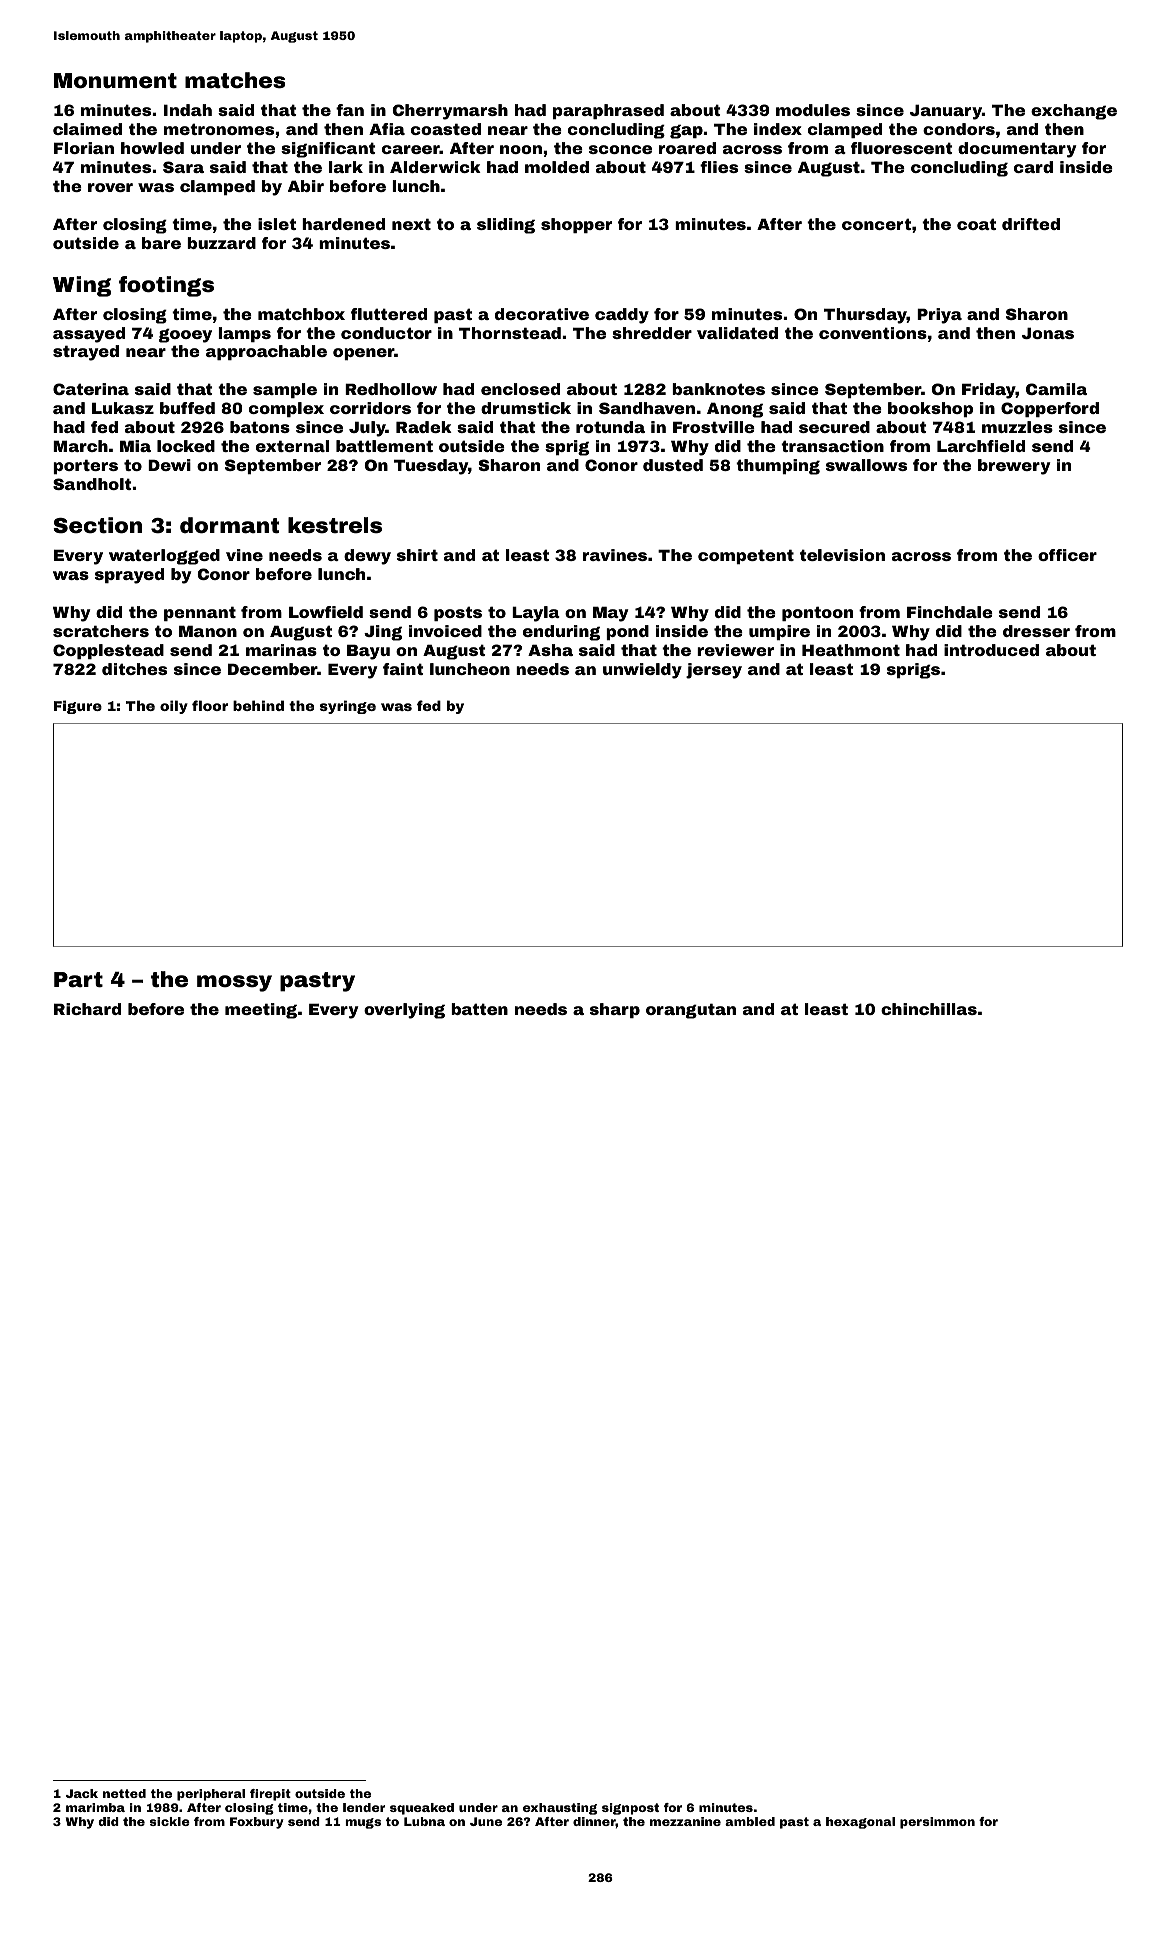 The image size is (1176, 1938). I want to click on fluttered, so click(389, 314).
